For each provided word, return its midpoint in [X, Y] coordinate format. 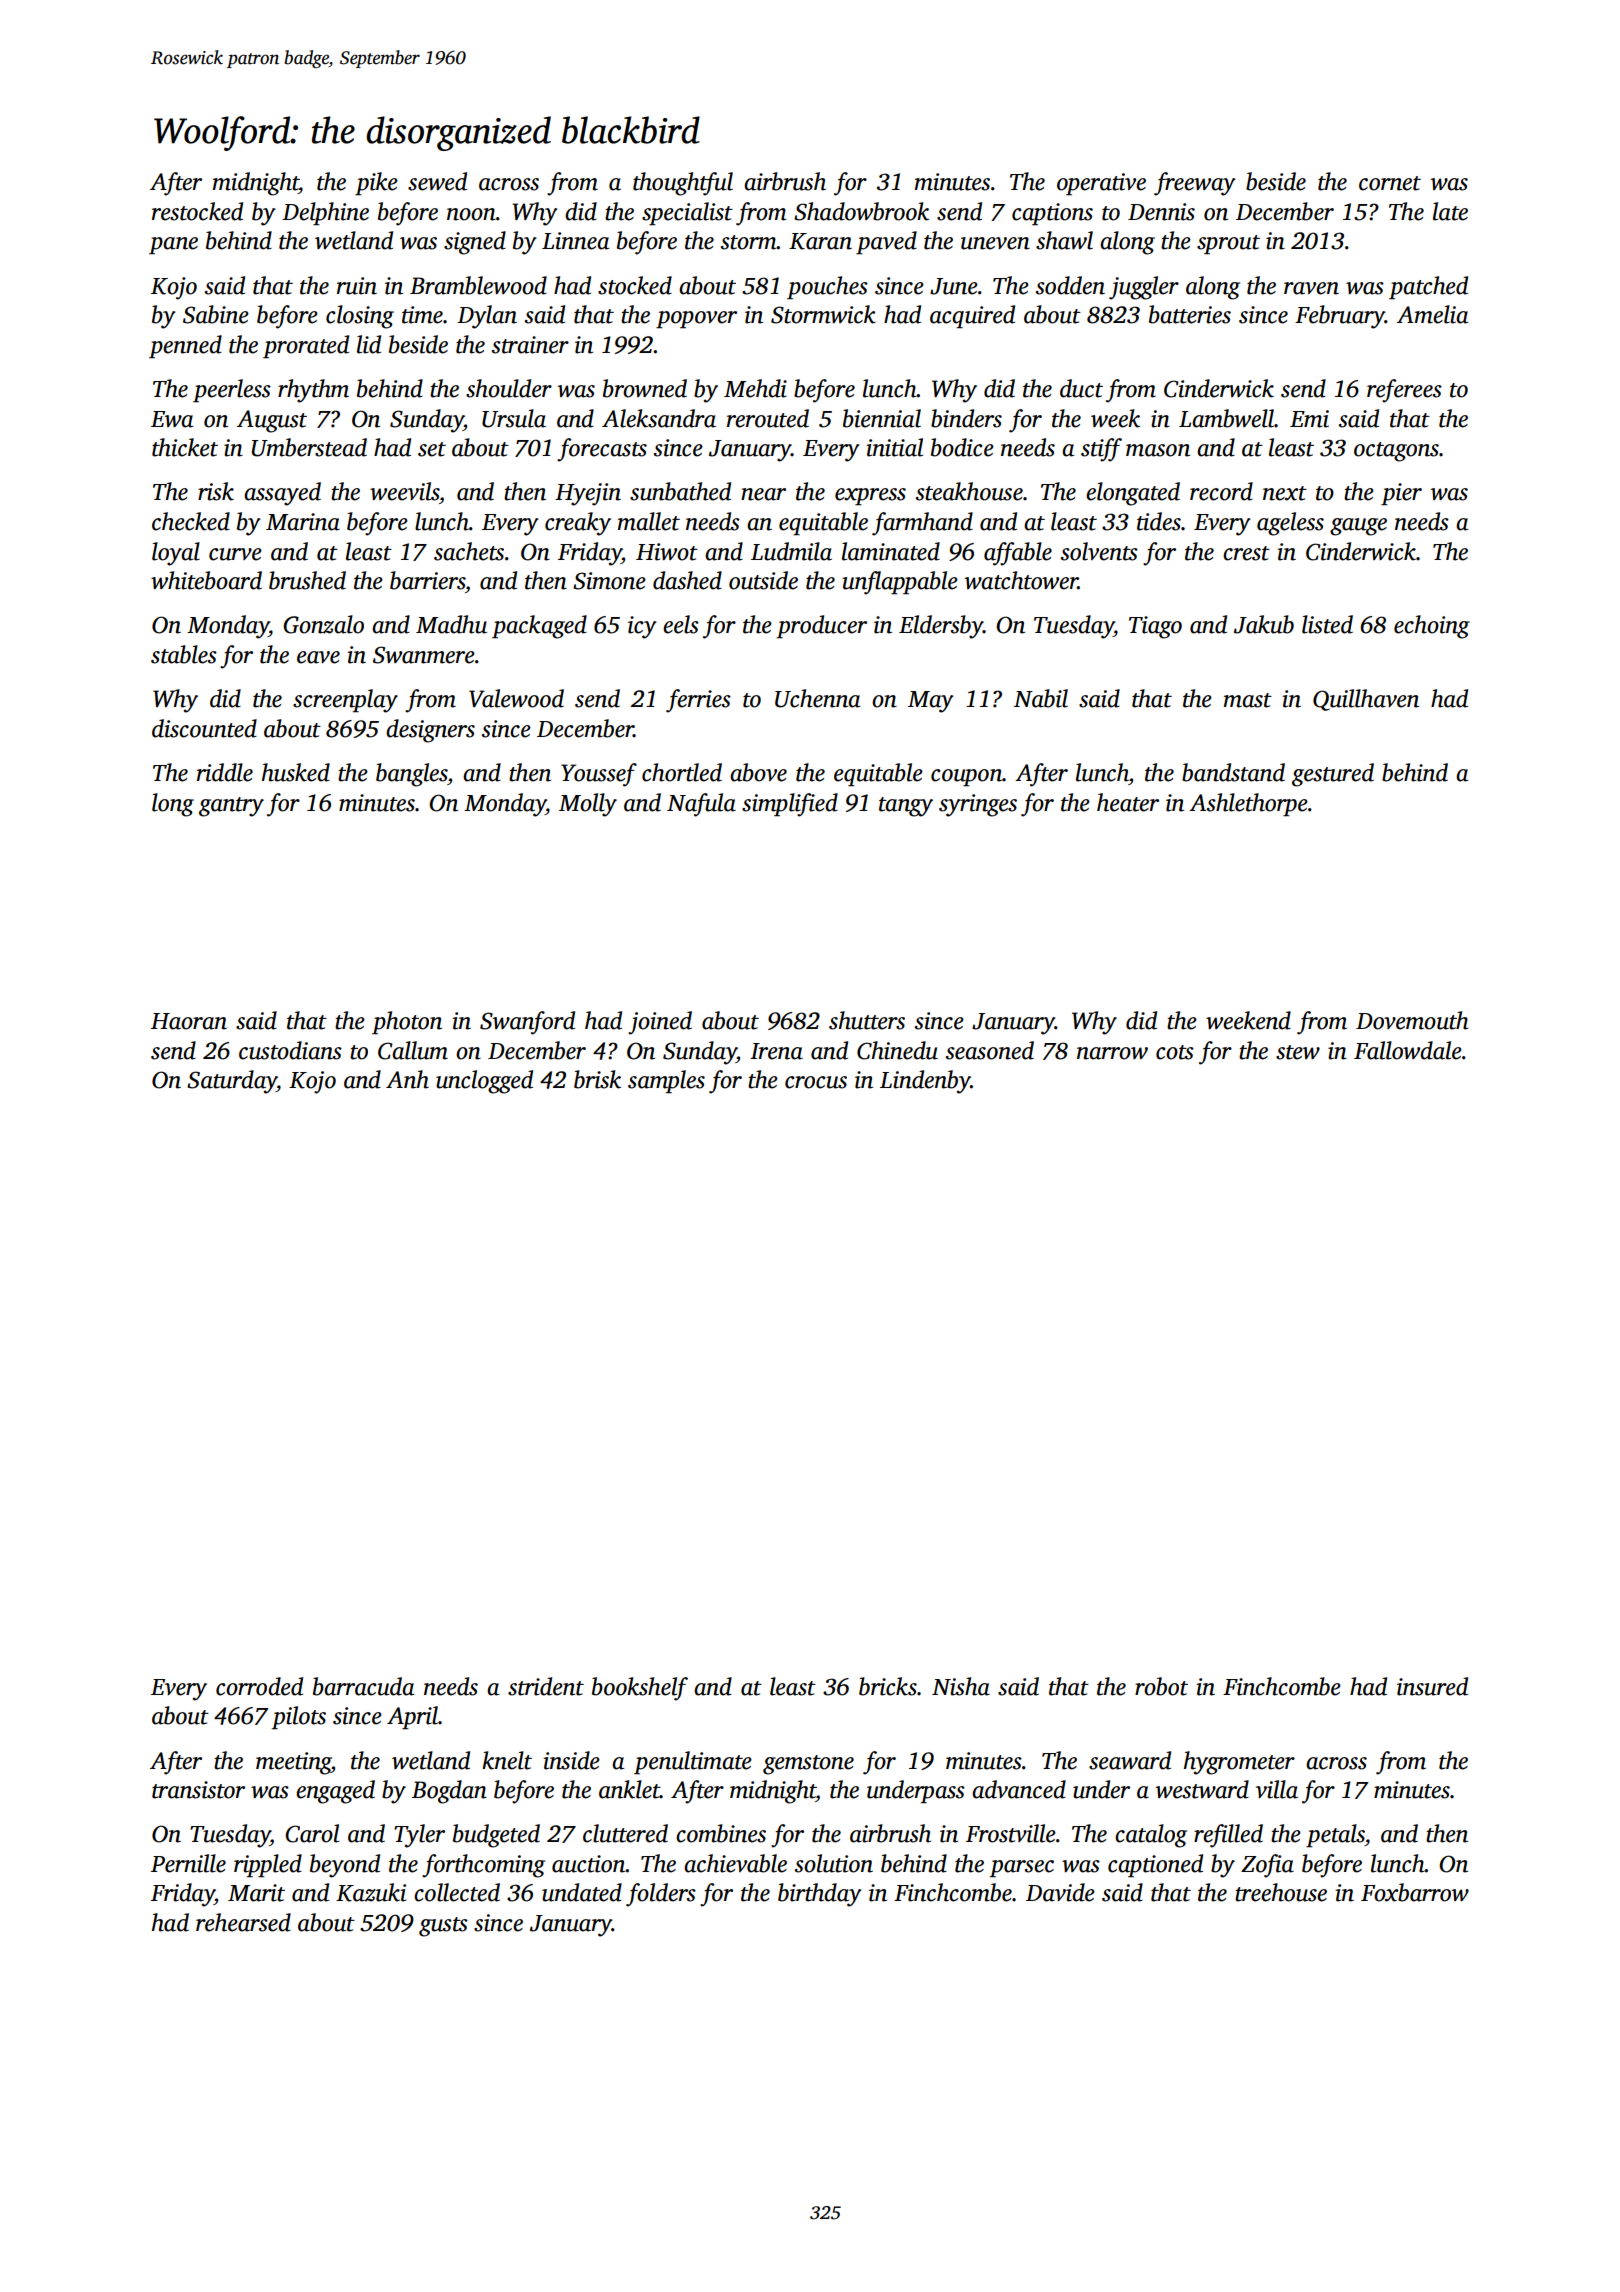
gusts [443, 1927]
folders [661, 1895]
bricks [888, 1686]
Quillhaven [1366, 700]
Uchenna [817, 698]
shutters [867, 1020]
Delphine [325, 213]
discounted [204, 728]
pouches [827, 287]
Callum [413, 1050]
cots [1175, 1052]
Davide [1060, 1892]
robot [1161, 1686]
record [1221, 491]
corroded [259, 1686]
